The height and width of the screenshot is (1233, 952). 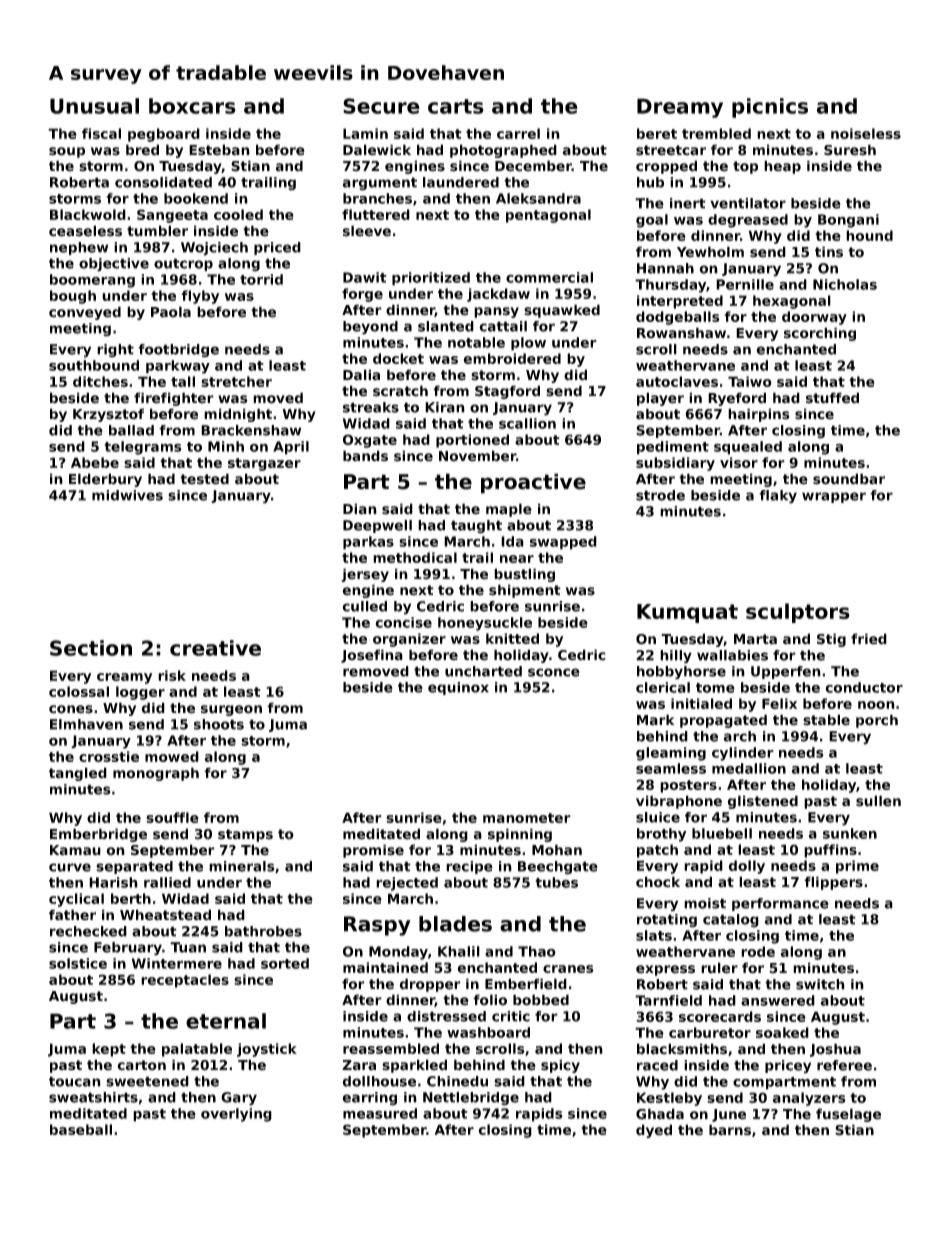 I want to click on equinox, so click(x=458, y=688).
